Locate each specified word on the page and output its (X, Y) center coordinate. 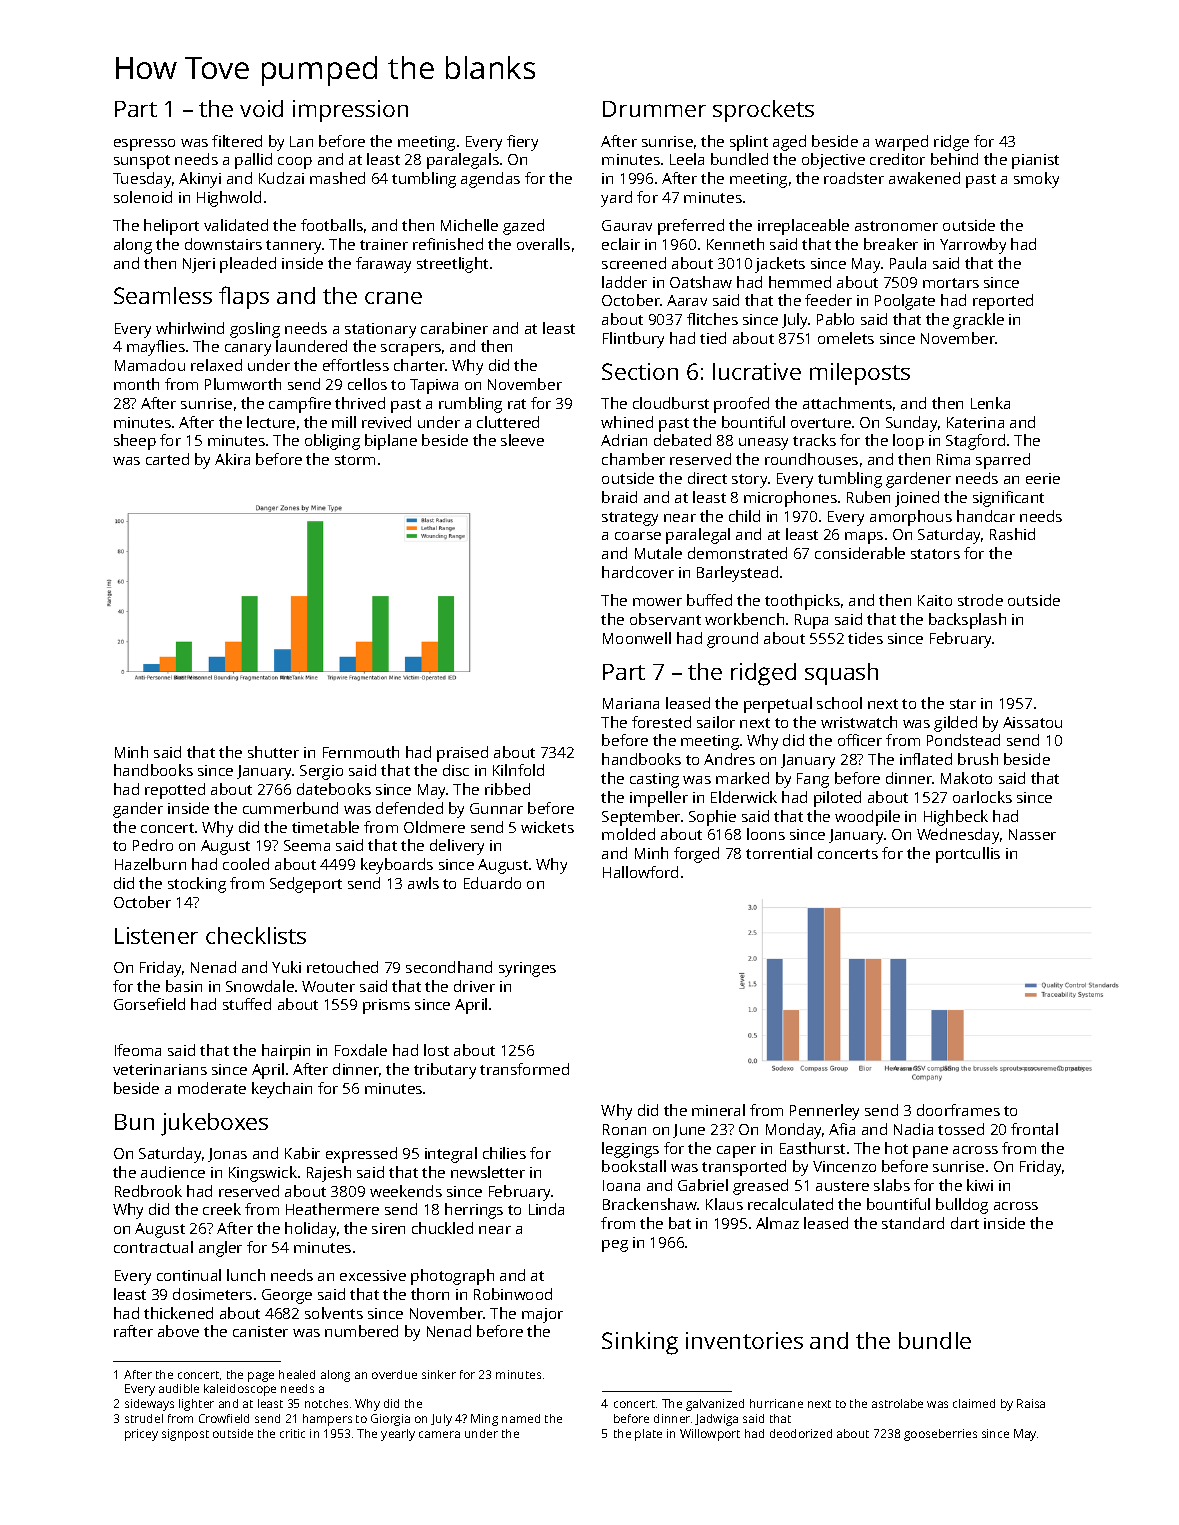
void (261, 108)
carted (167, 459)
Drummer (654, 109)
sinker (439, 1374)
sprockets (763, 111)
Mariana (631, 703)
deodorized (801, 1433)
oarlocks (982, 797)
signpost (185, 1435)
